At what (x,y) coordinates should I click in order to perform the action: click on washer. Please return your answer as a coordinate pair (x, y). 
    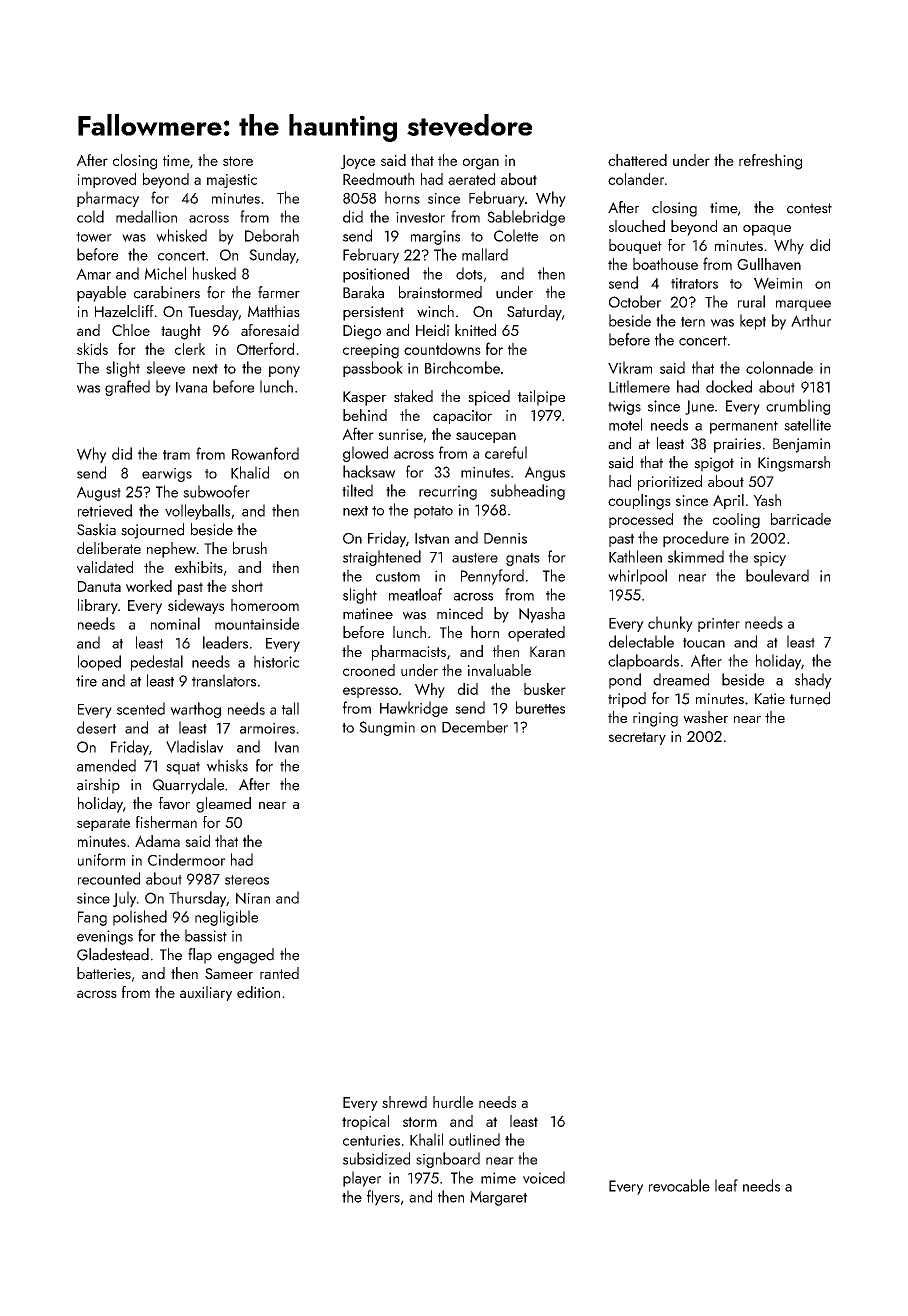
    Looking at the image, I should click on (705, 717).
